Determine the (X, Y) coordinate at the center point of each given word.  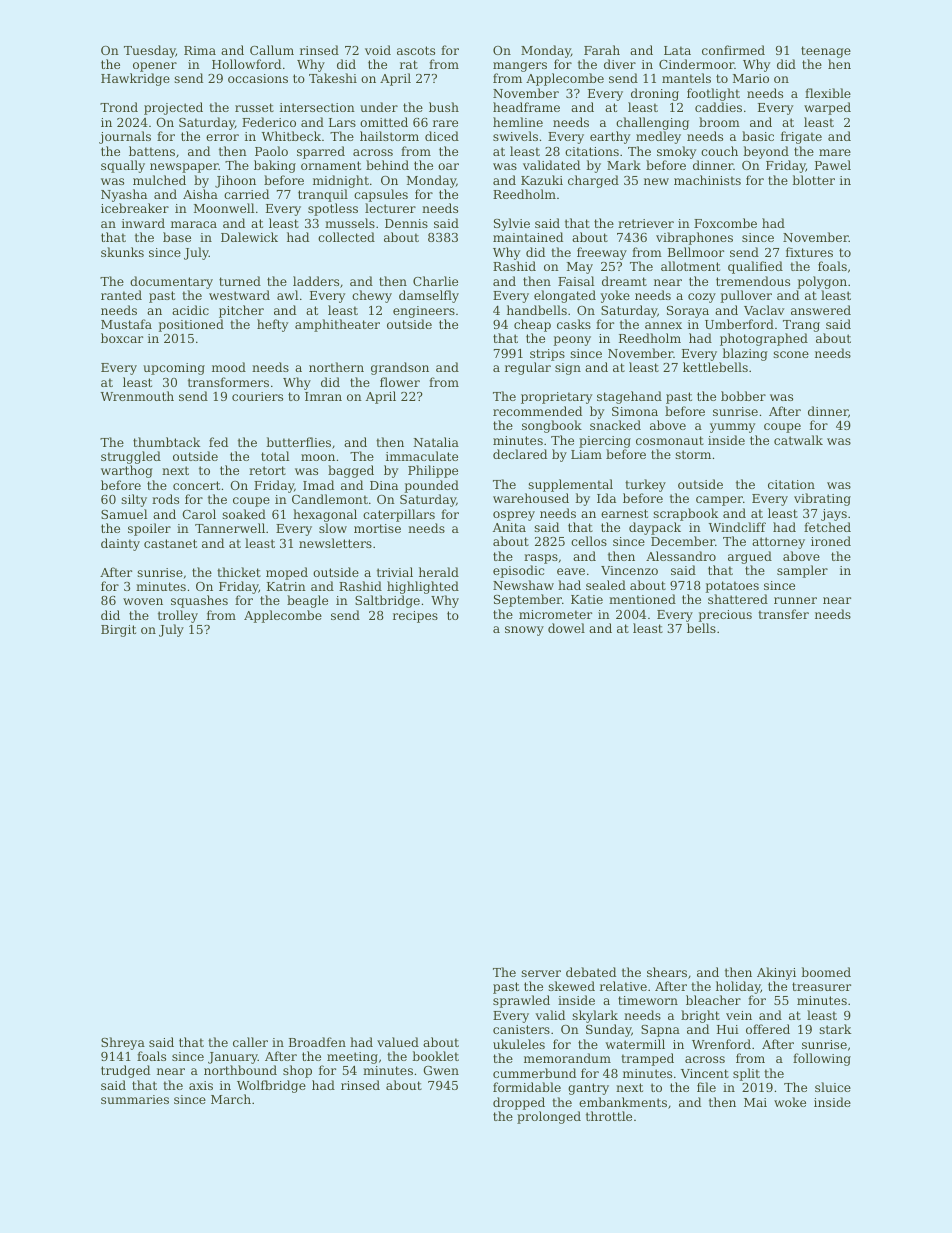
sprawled (521, 1001)
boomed (826, 972)
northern (336, 367)
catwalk (798, 440)
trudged (125, 1071)
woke (790, 1102)
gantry (588, 1089)
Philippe (433, 471)
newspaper (184, 168)
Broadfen (317, 1042)
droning (655, 94)
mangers (520, 67)
